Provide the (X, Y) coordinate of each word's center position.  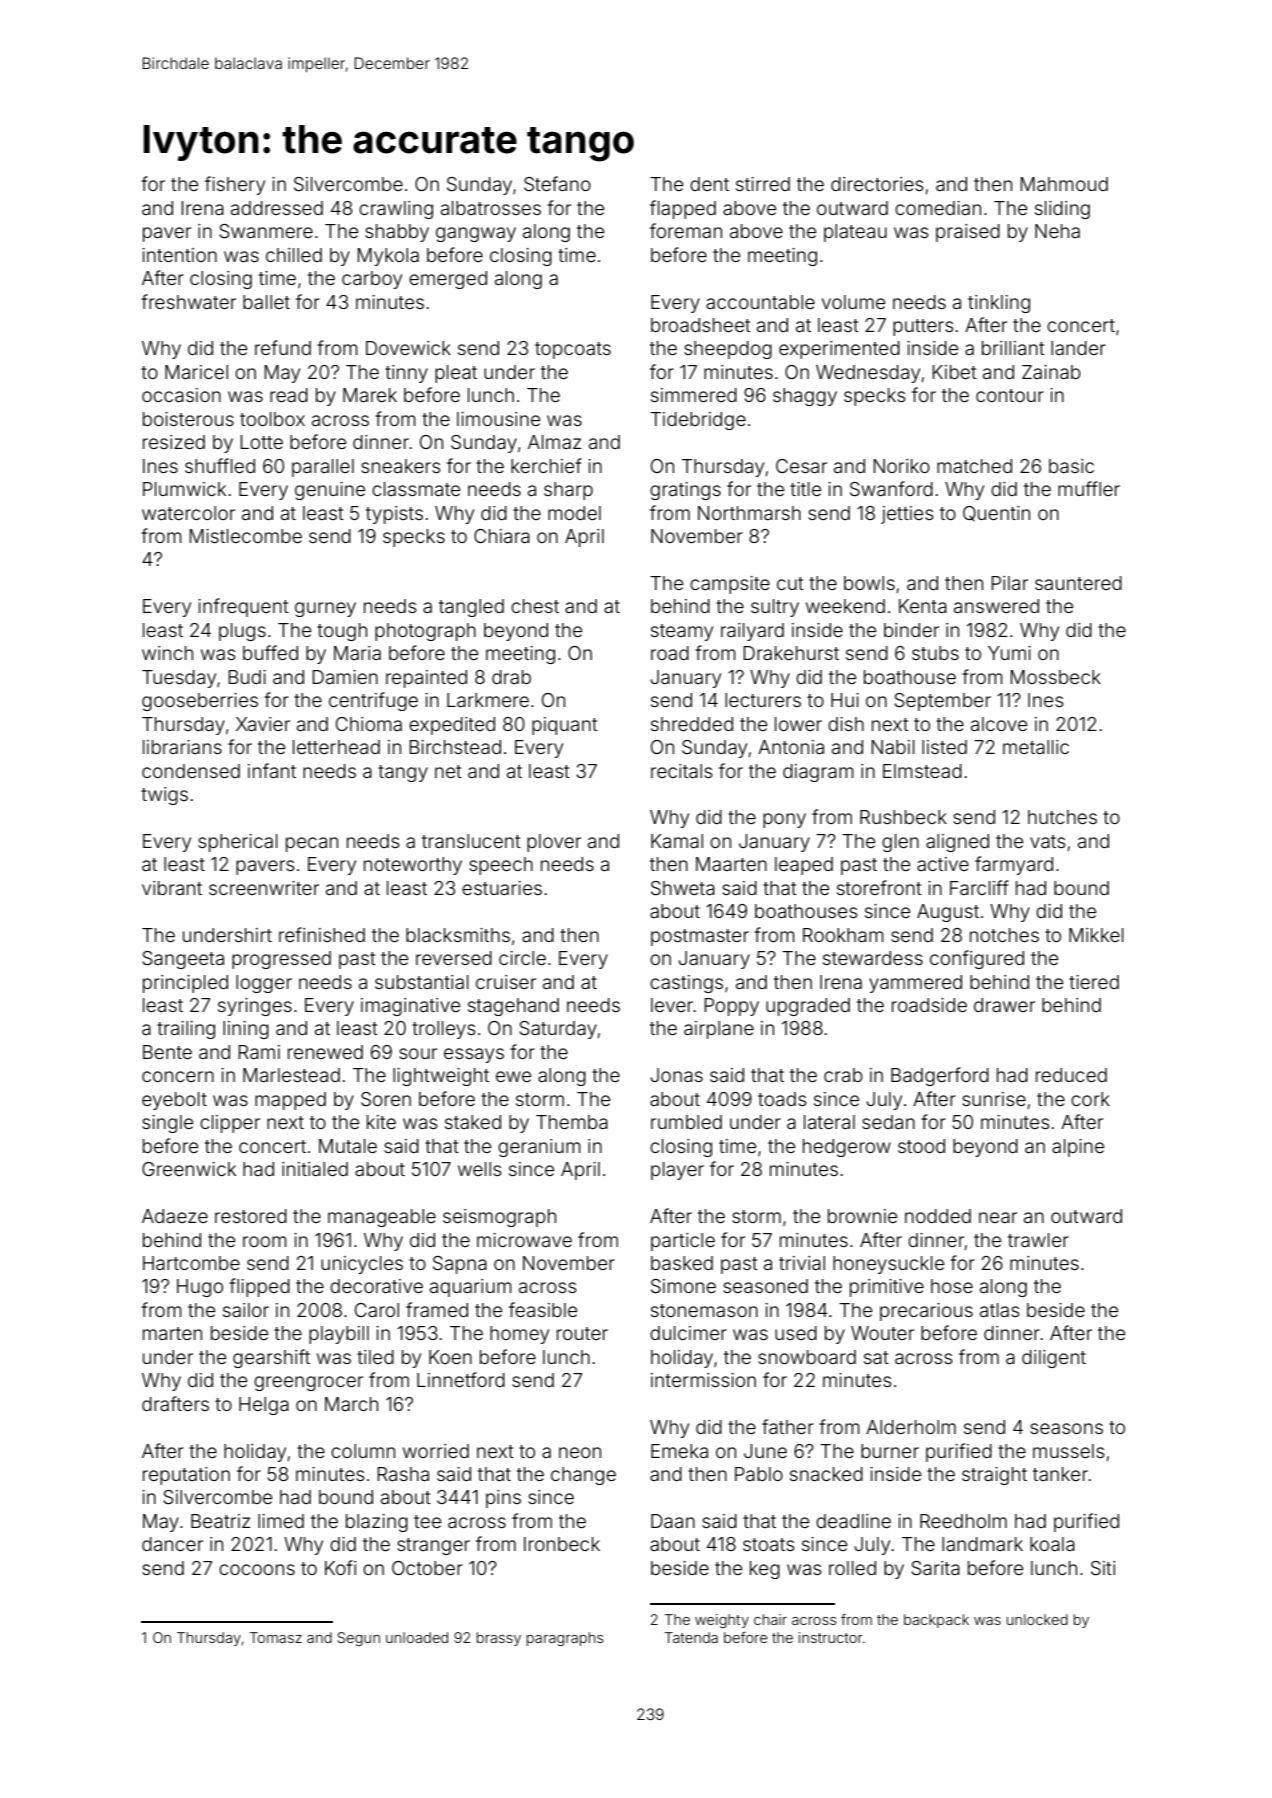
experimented (839, 350)
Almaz (555, 442)
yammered (915, 984)
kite (381, 1122)
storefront (879, 887)
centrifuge (373, 701)
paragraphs (565, 1639)
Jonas (676, 1075)
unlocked (1037, 1619)
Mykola (388, 257)
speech (501, 866)
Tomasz (276, 1637)
